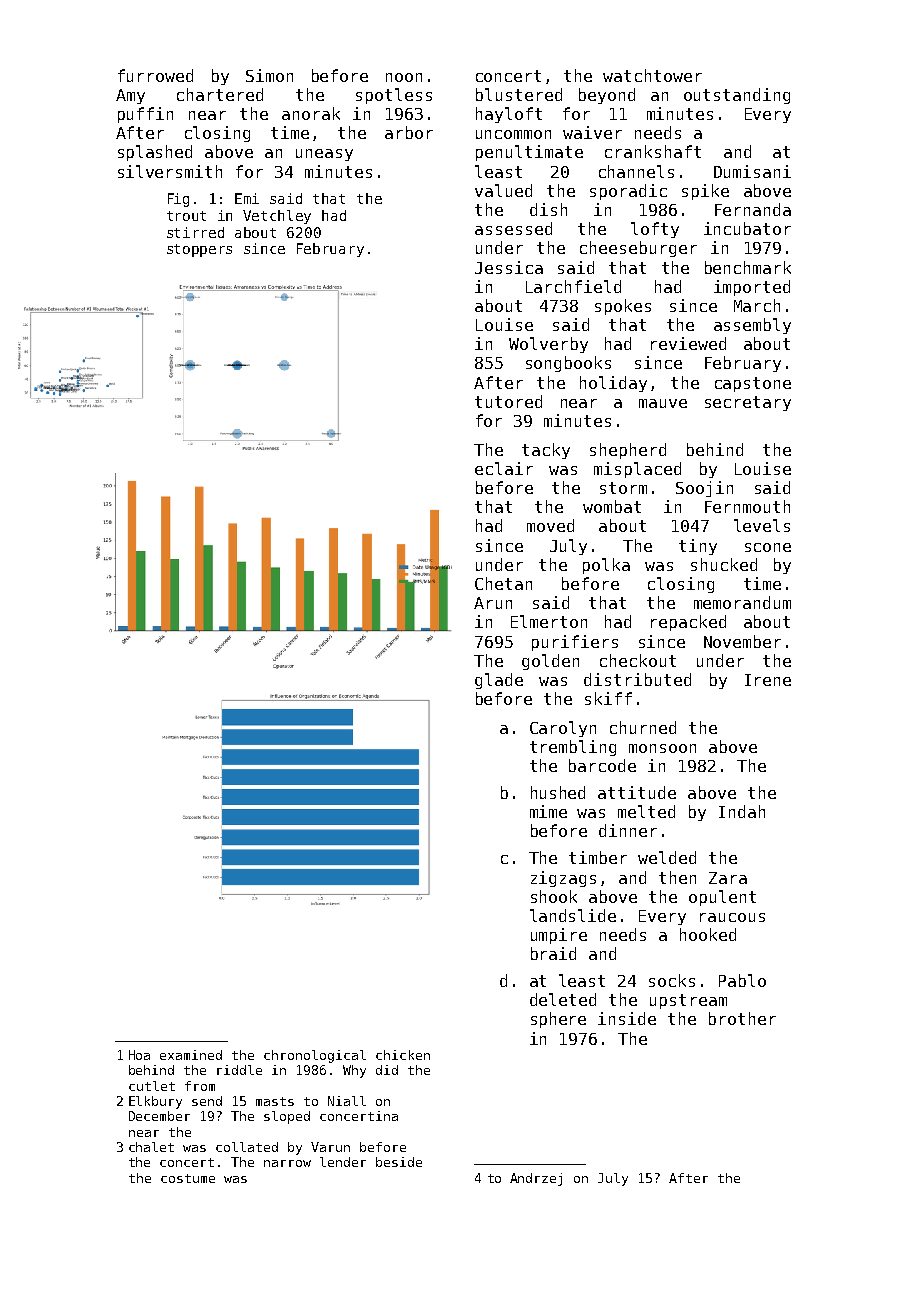  I want to click on storm, so click(623, 488).
